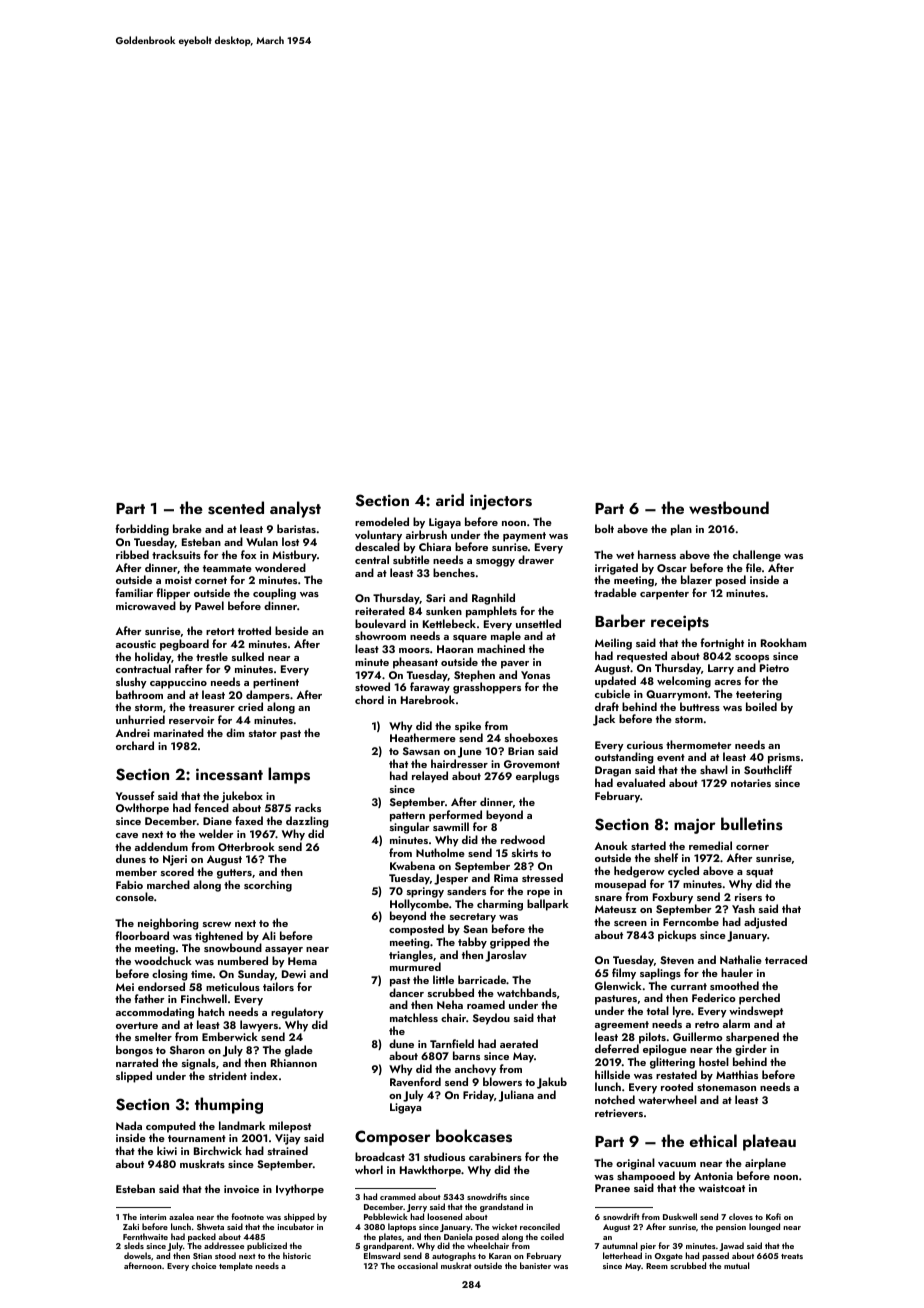 Image resolution: width=924 pixels, height=1308 pixels. Describe the element at coordinates (729, 508) in the document. I see `westbound` at that location.
